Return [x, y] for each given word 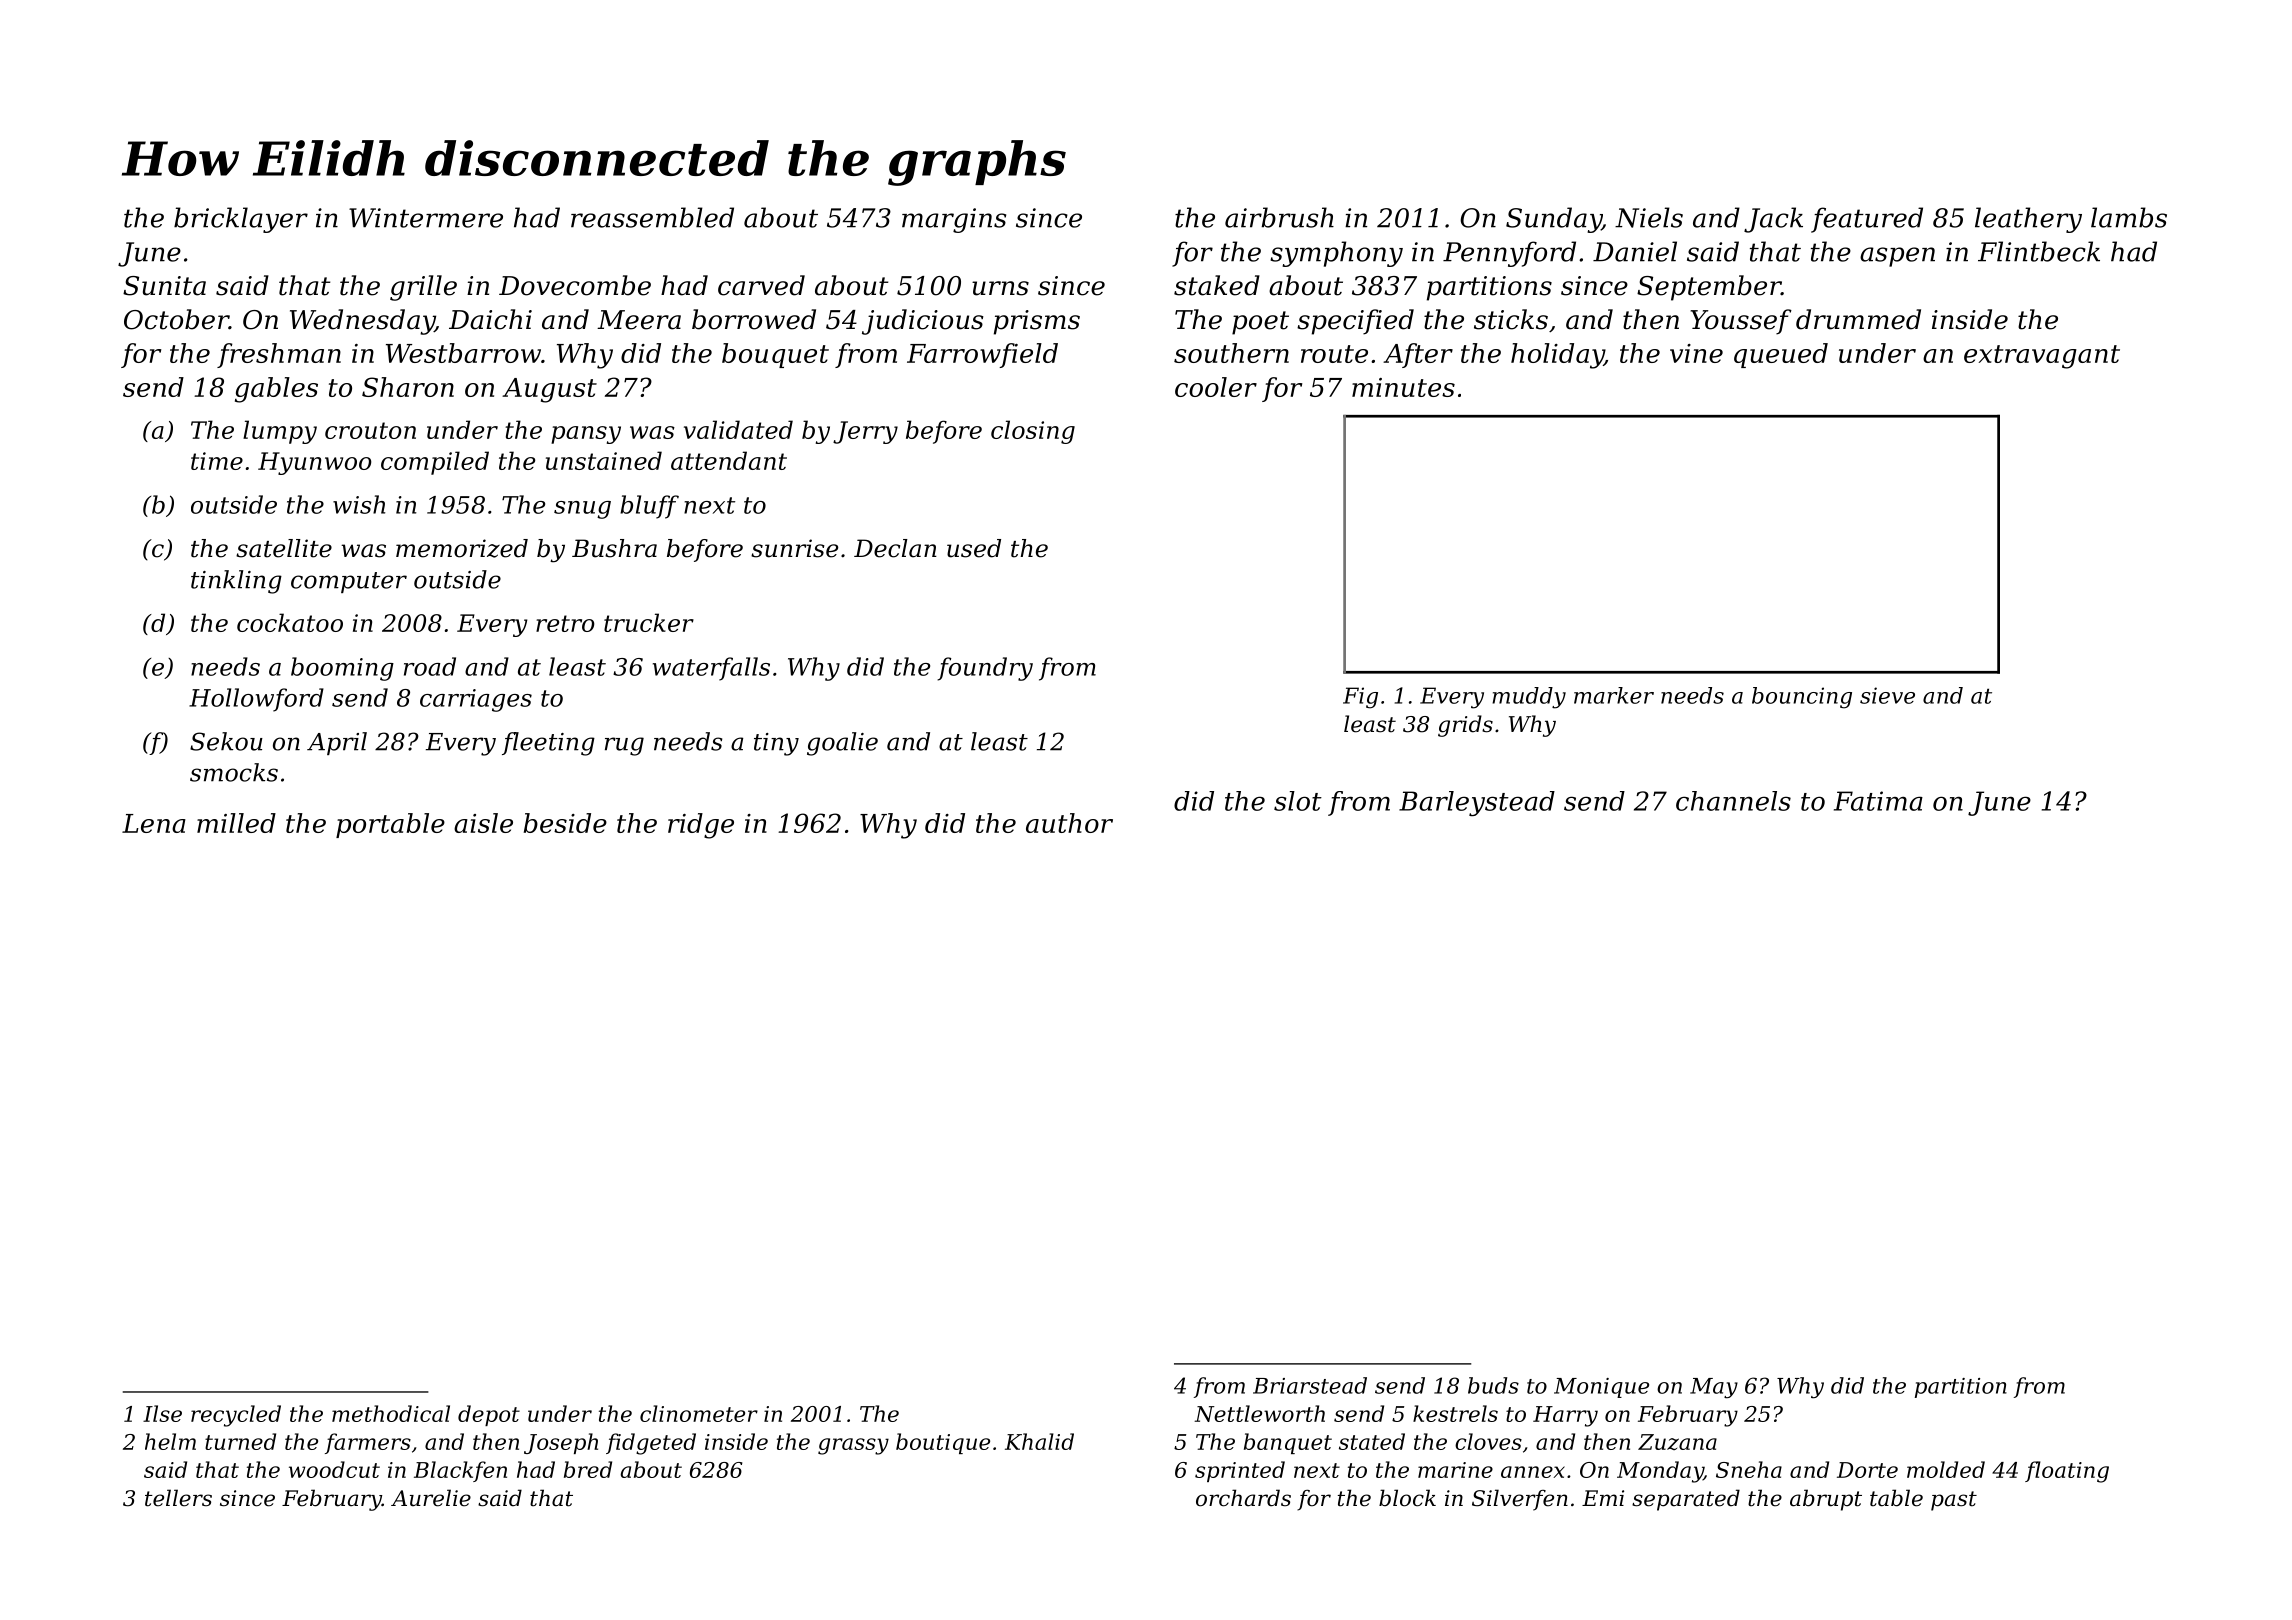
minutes [1403, 387]
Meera [639, 320]
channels [1733, 801]
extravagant [2042, 357]
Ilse [162, 1413]
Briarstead [1310, 1385]
